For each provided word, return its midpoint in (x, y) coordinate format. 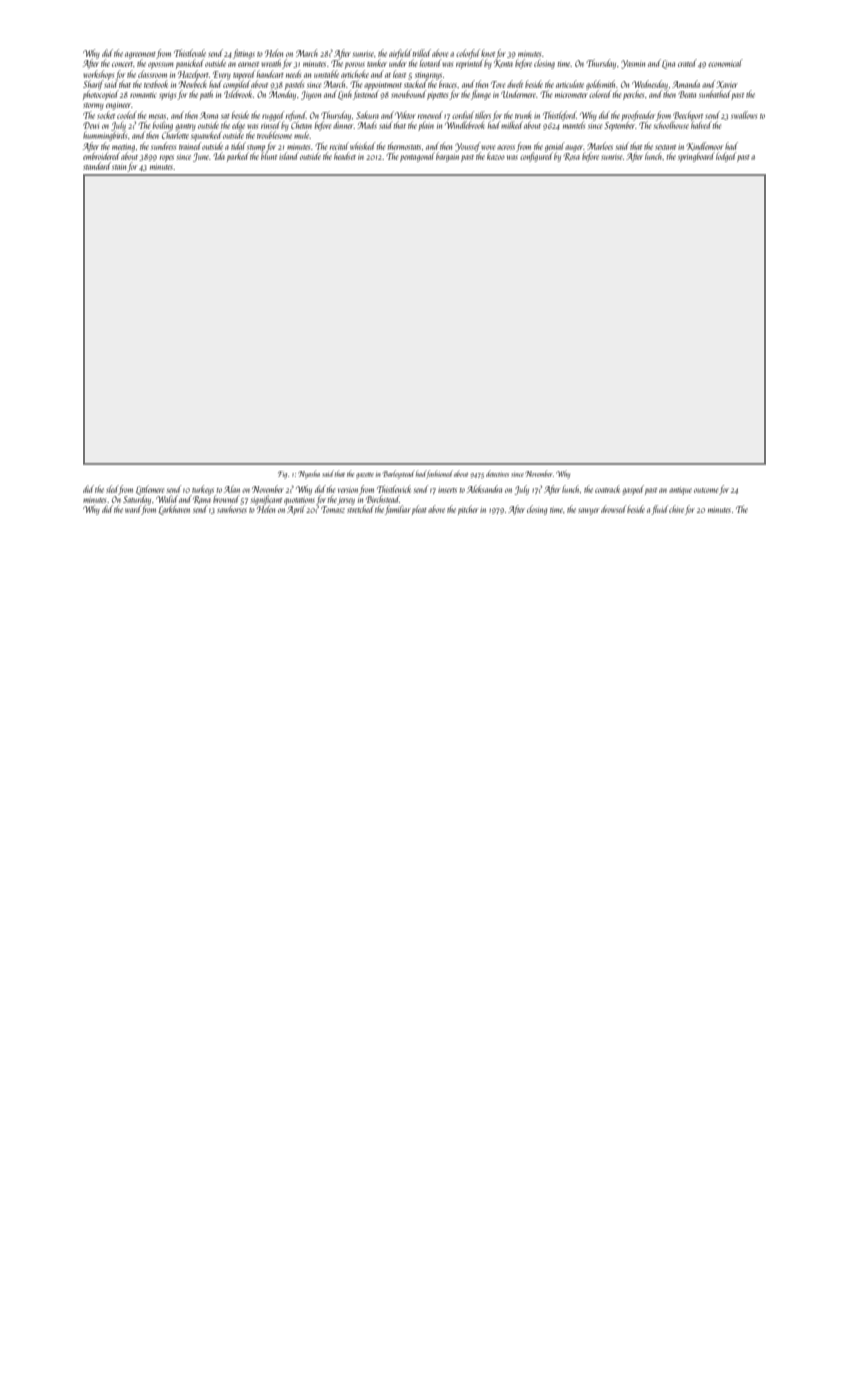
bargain (447, 157)
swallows (744, 115)
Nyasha (309, 475)
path (206, 95)
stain (119, 167)
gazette (365, 476)
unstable (326, 74)
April (296, 510)
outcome (706, 490)
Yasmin (633, 64)
